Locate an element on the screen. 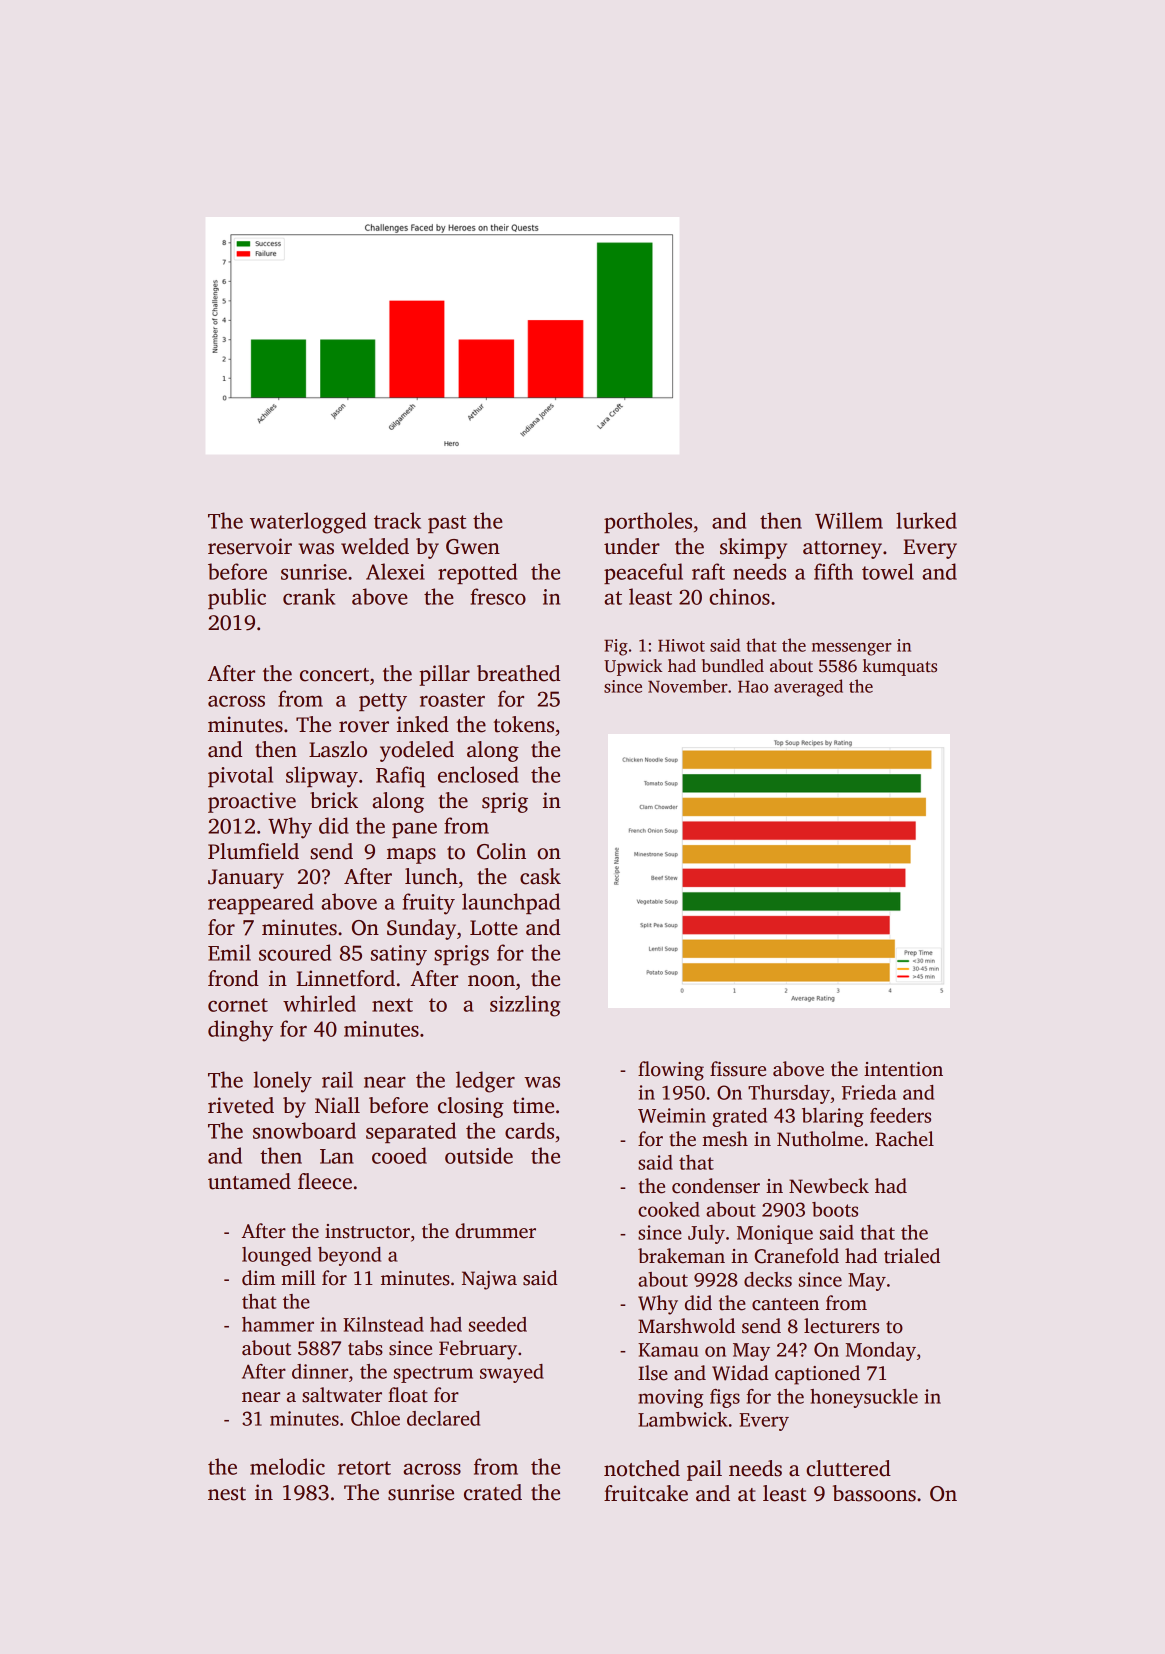 This screenshot has width=1165, height=1654. Gwen is located at coordinates (473, 547).
